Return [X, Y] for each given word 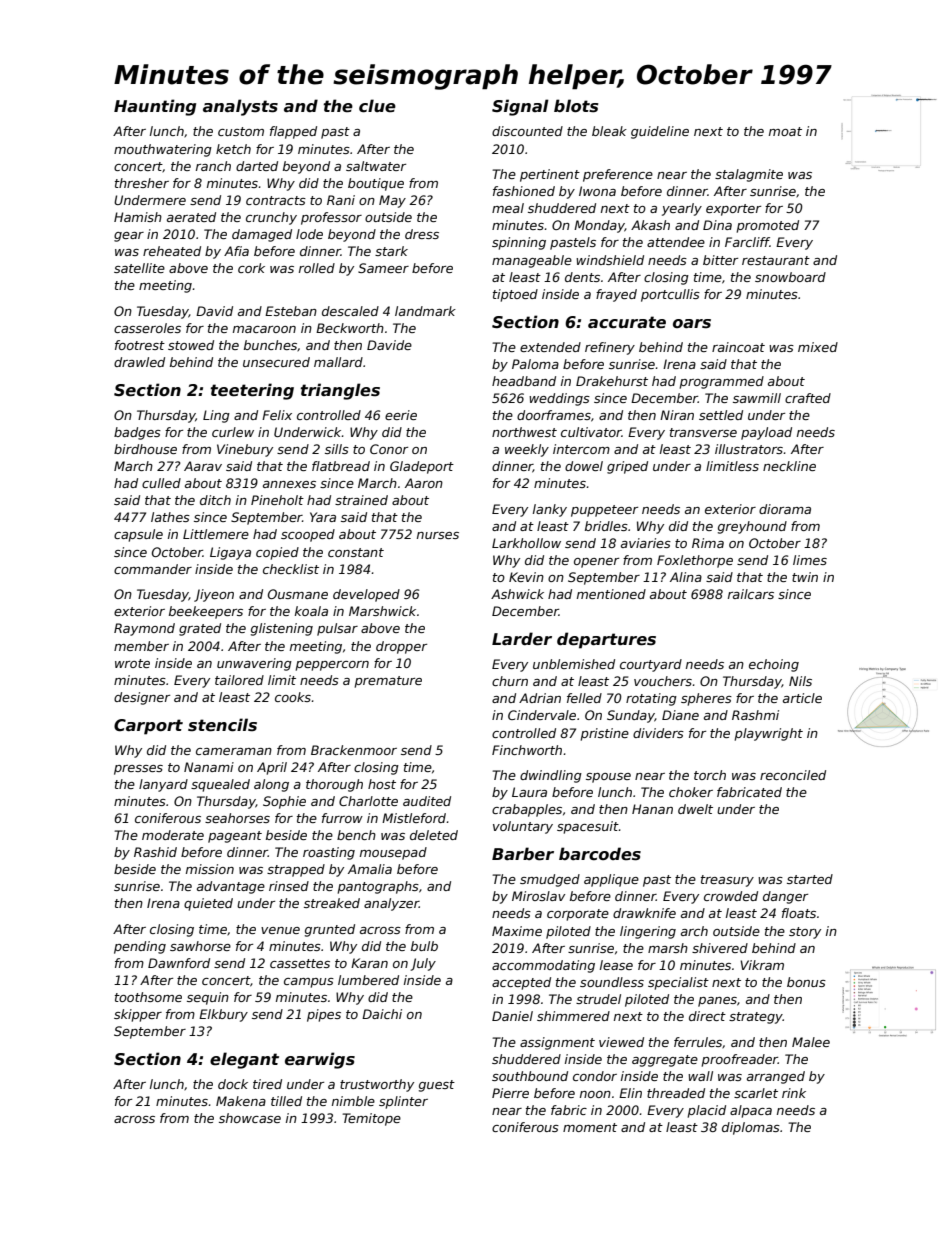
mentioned [611, 594]
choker [691, 792]
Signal [520, 107]
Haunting [155, 107]
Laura [529, 792]
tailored [239, 680]
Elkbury [223, 1015]
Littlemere [216, 534]
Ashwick [517, 594]
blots [576, 106]
